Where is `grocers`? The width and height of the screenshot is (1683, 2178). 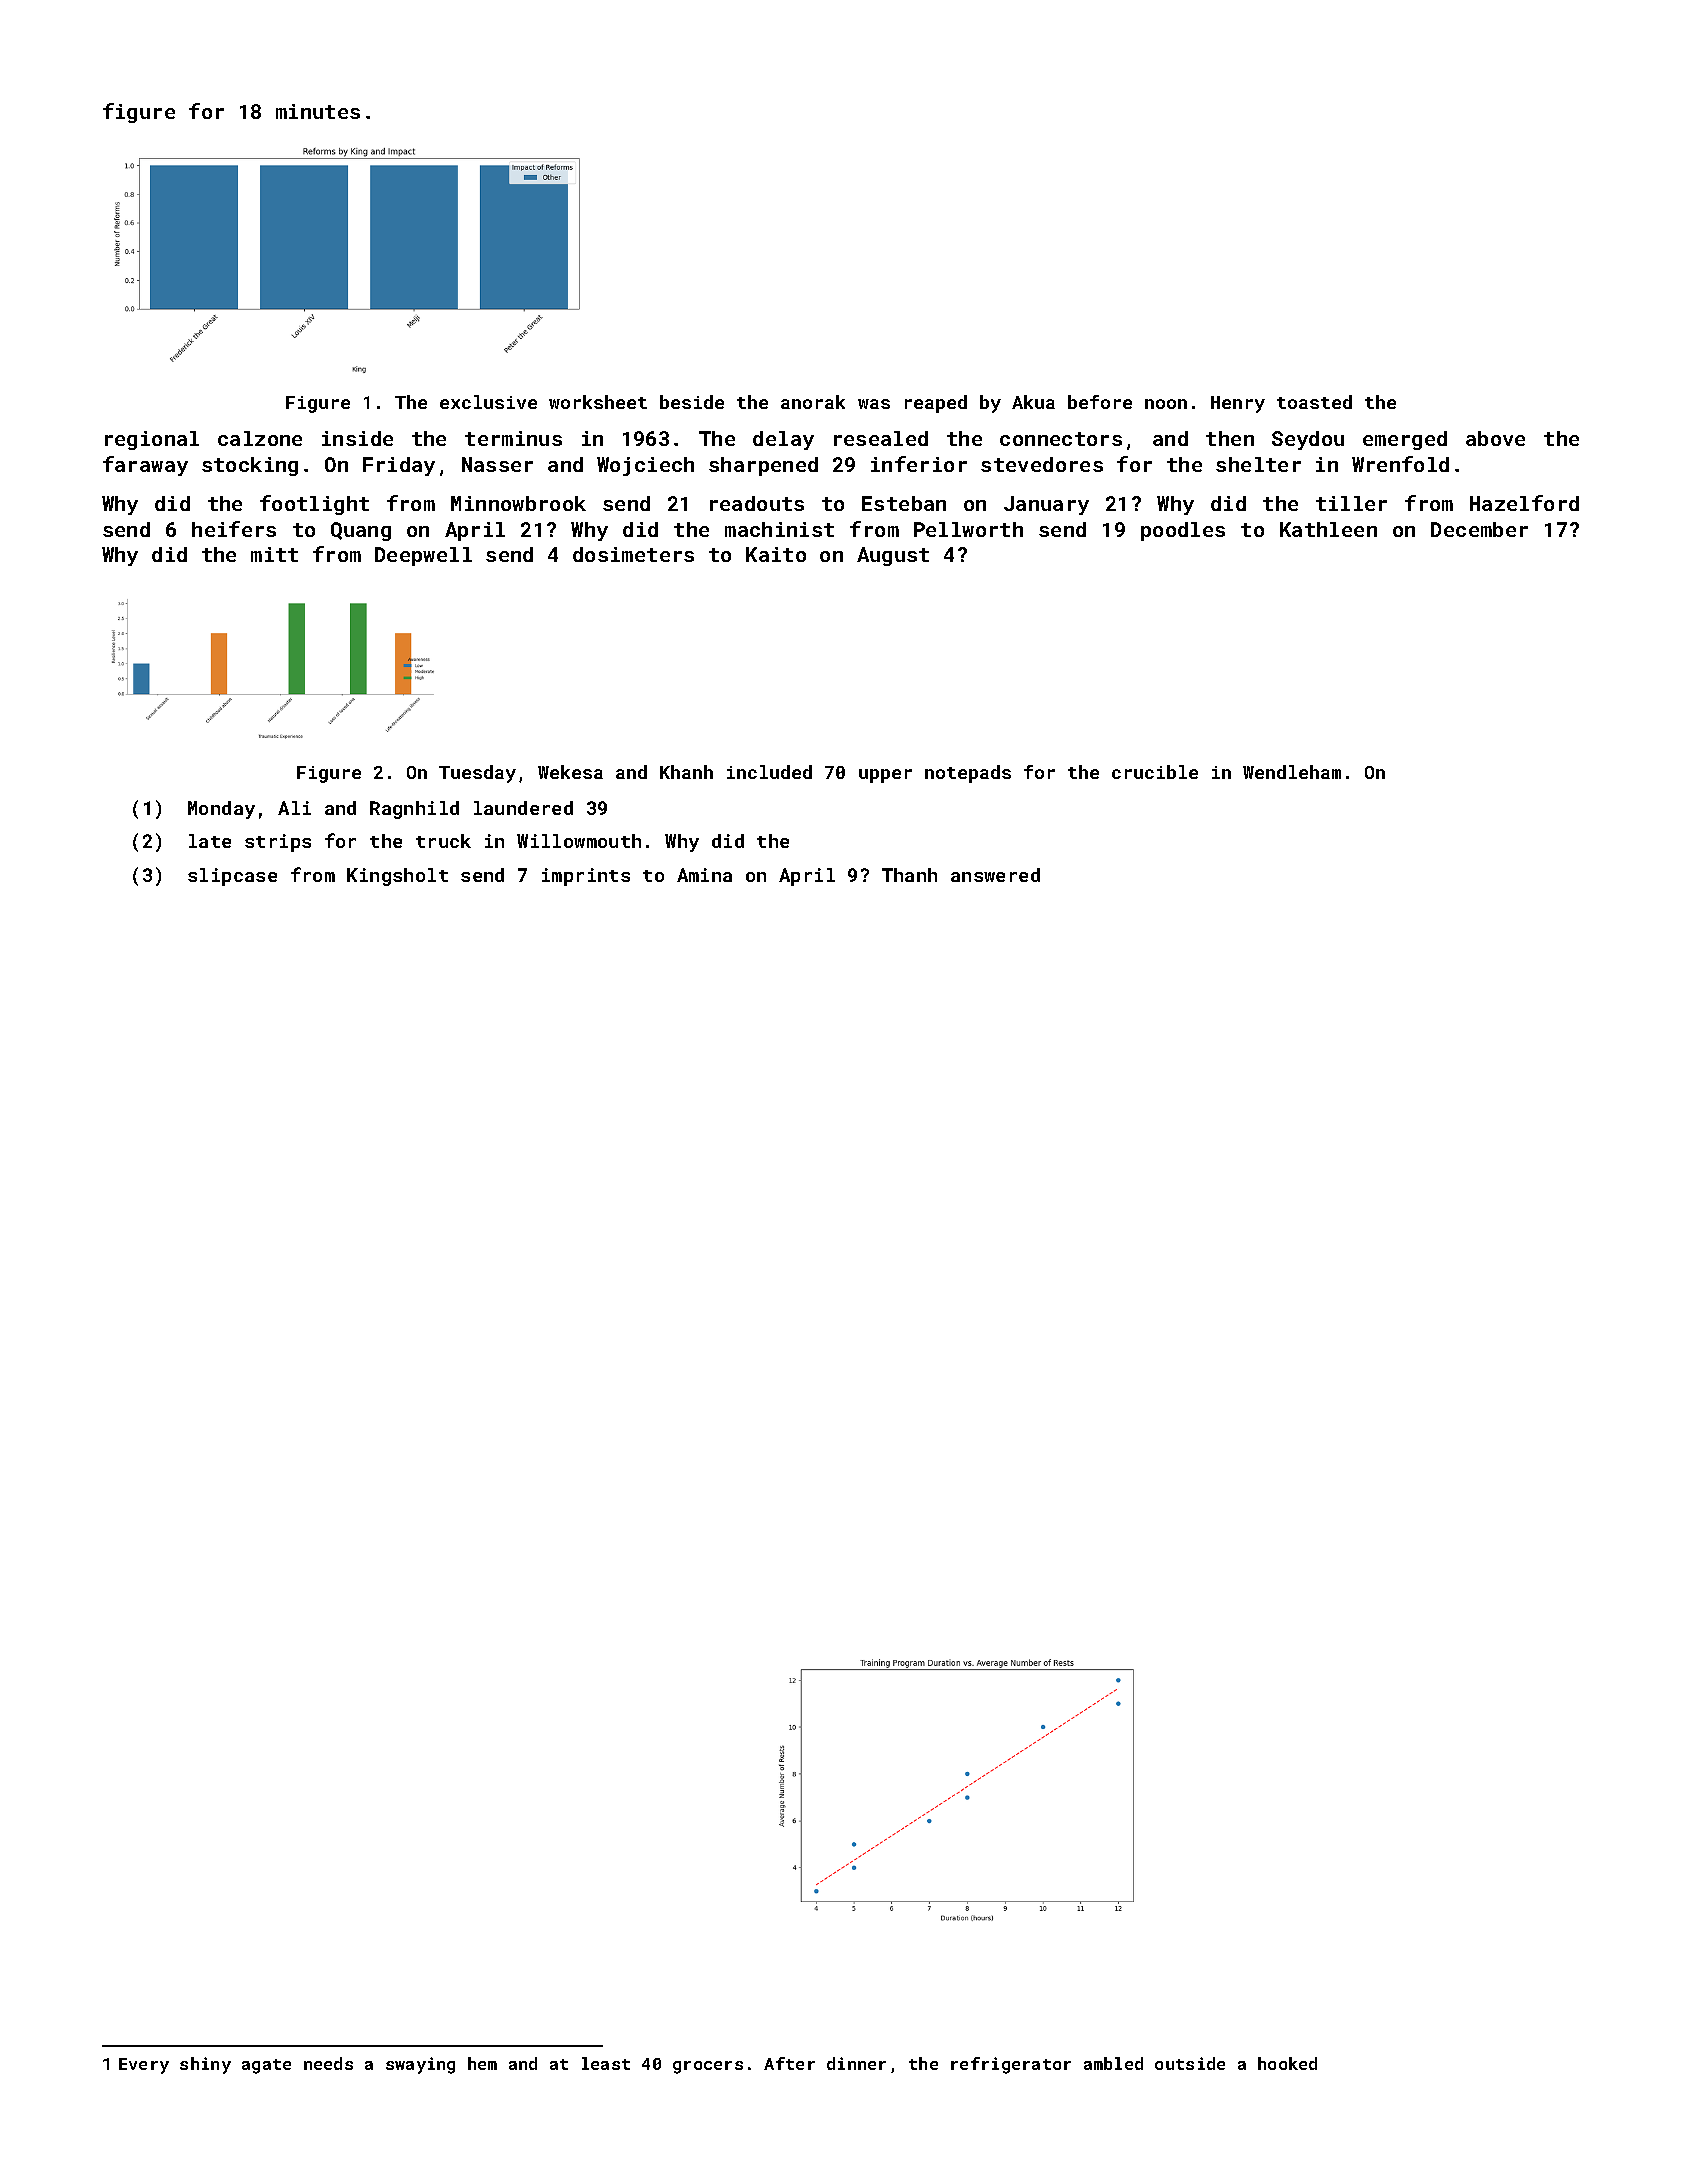
grocers is located at coordinates (708, 2067).
